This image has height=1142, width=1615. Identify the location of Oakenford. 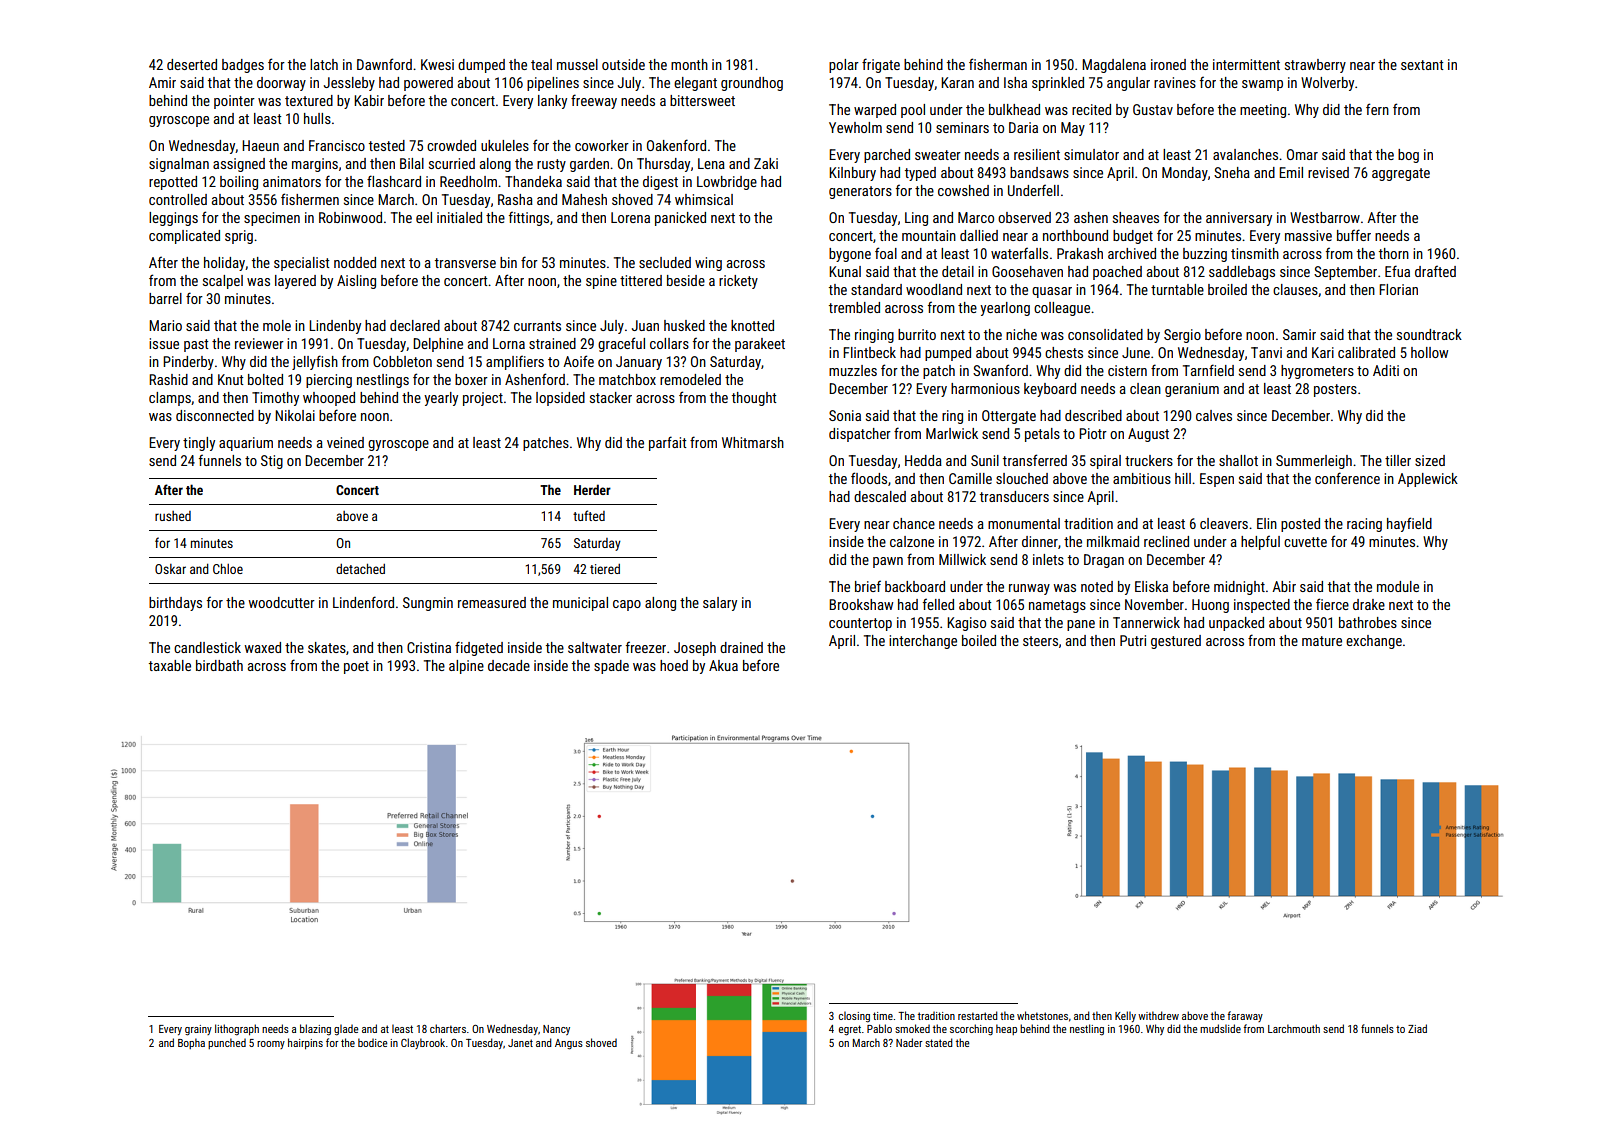
(676, 145).
